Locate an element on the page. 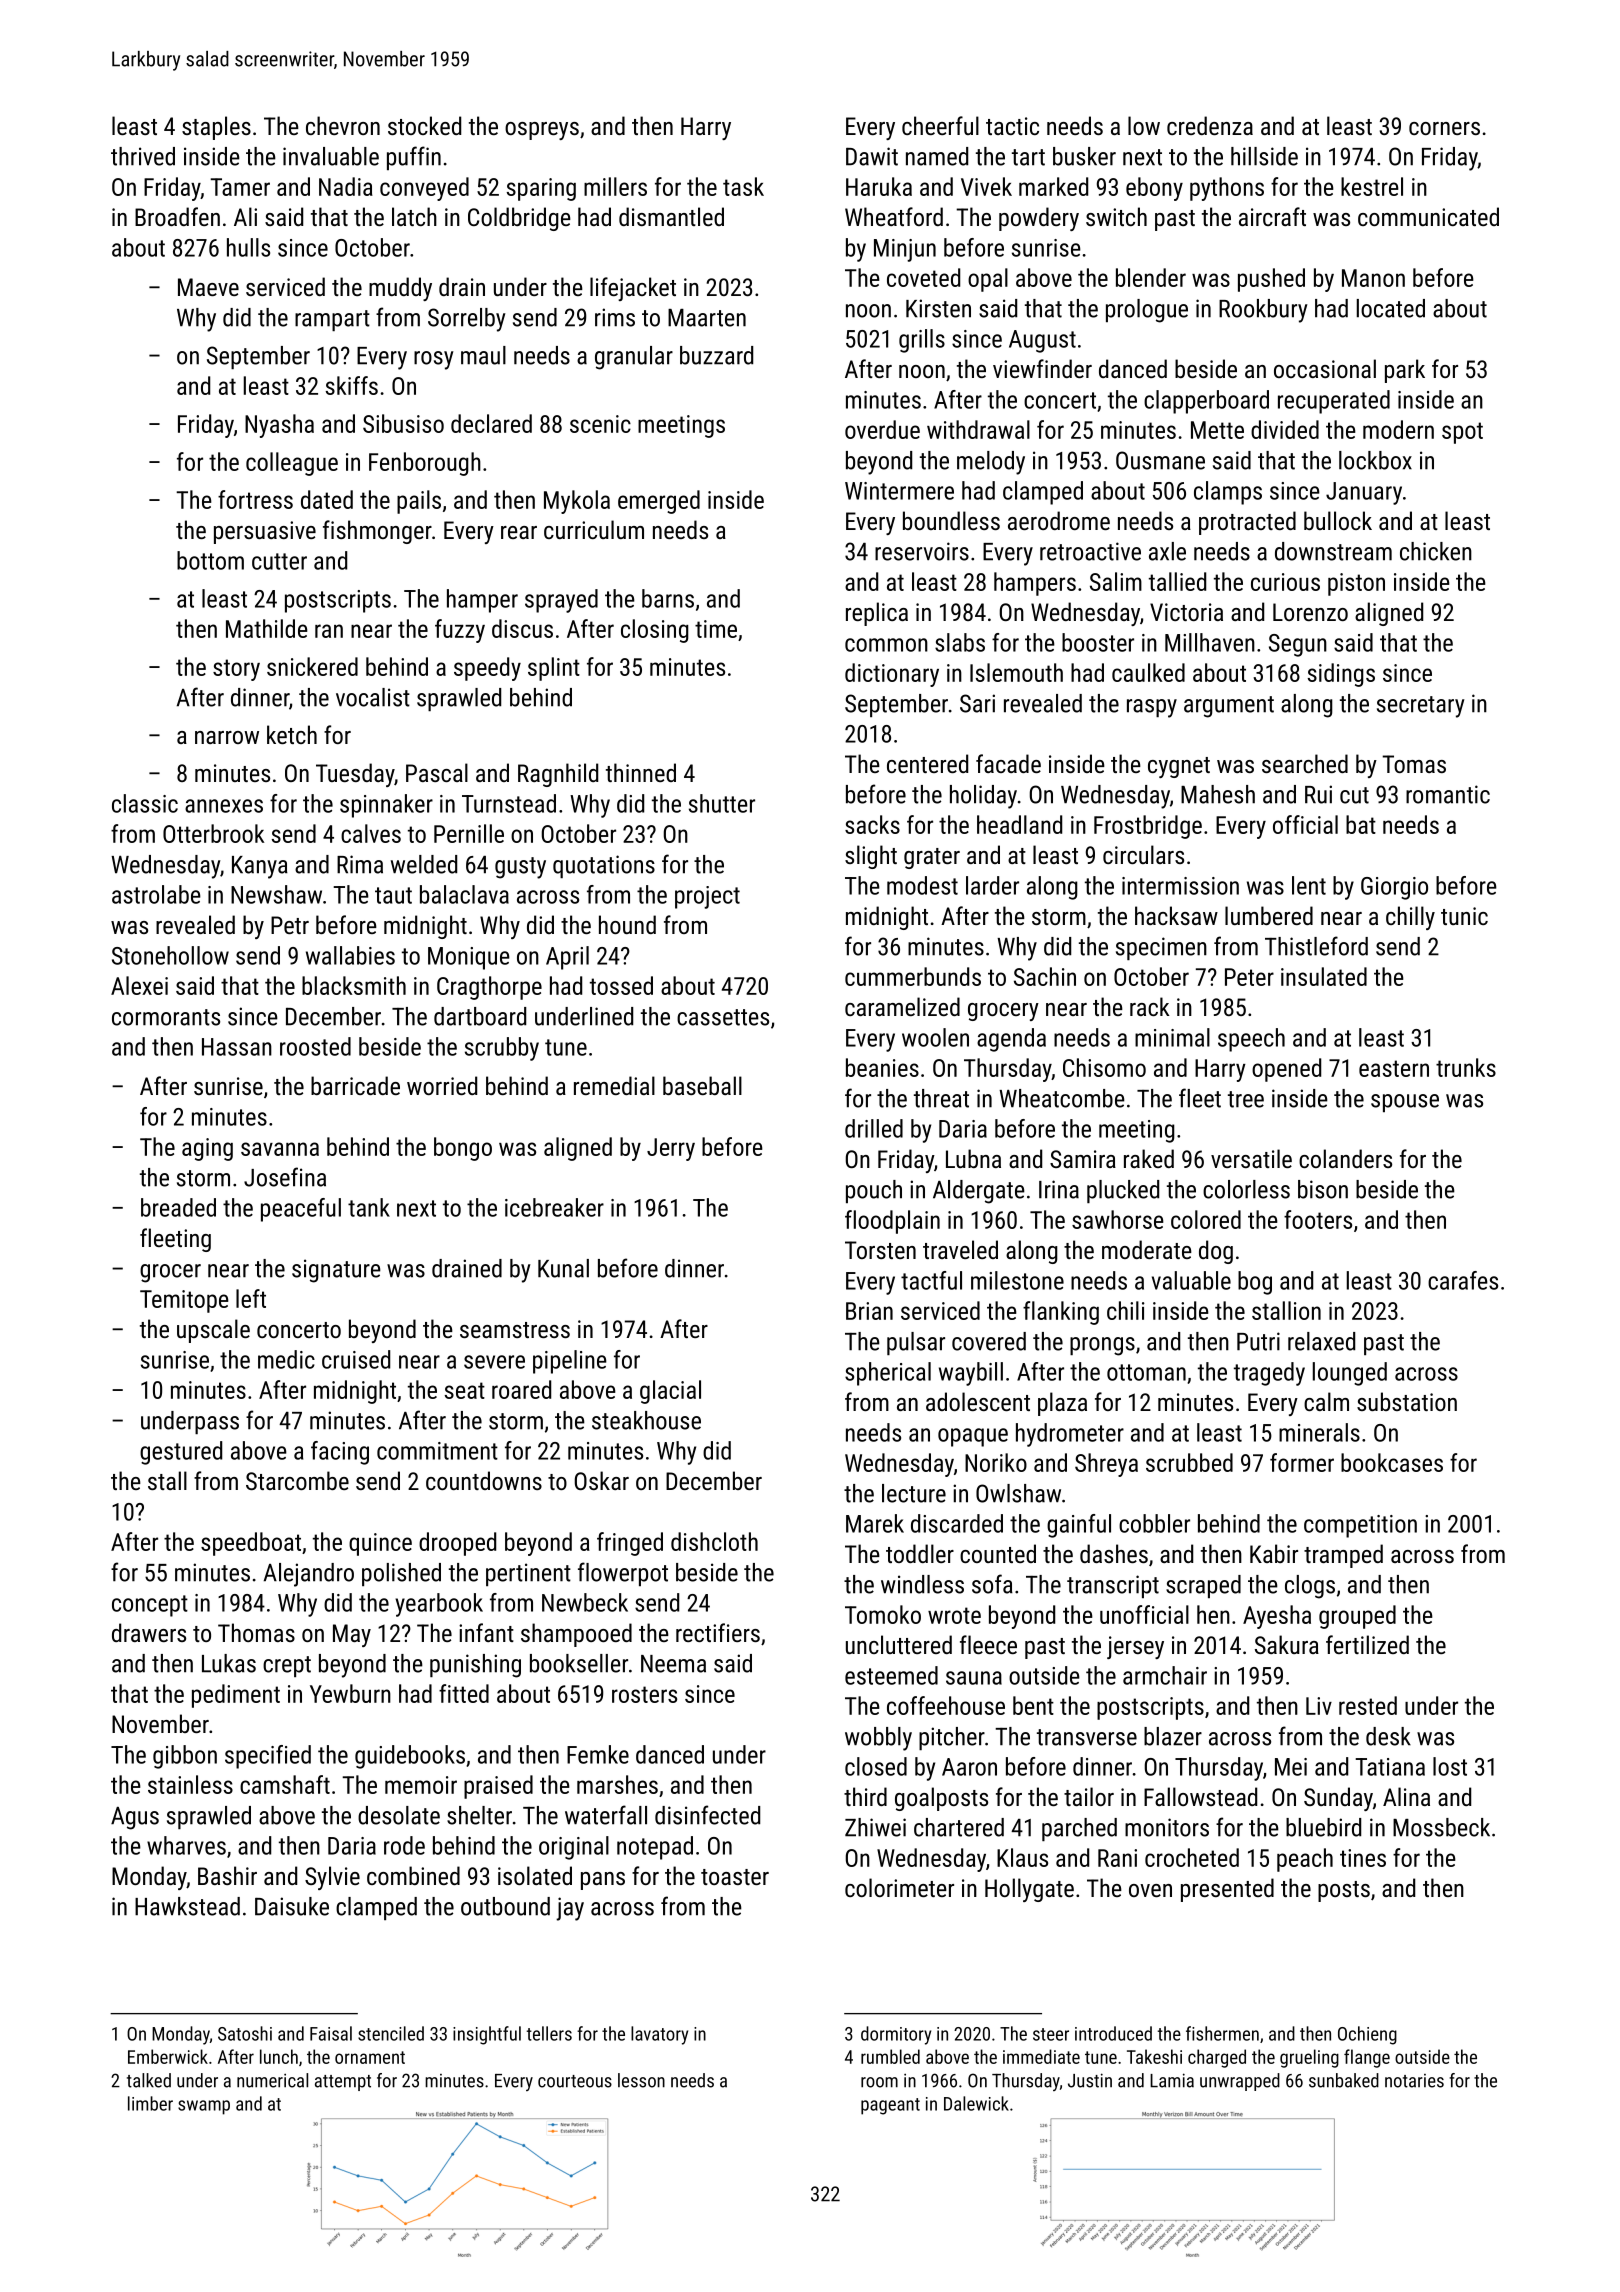 The width and height of the image is (1620, 2292). room is located at coordinates (879, 2082).
